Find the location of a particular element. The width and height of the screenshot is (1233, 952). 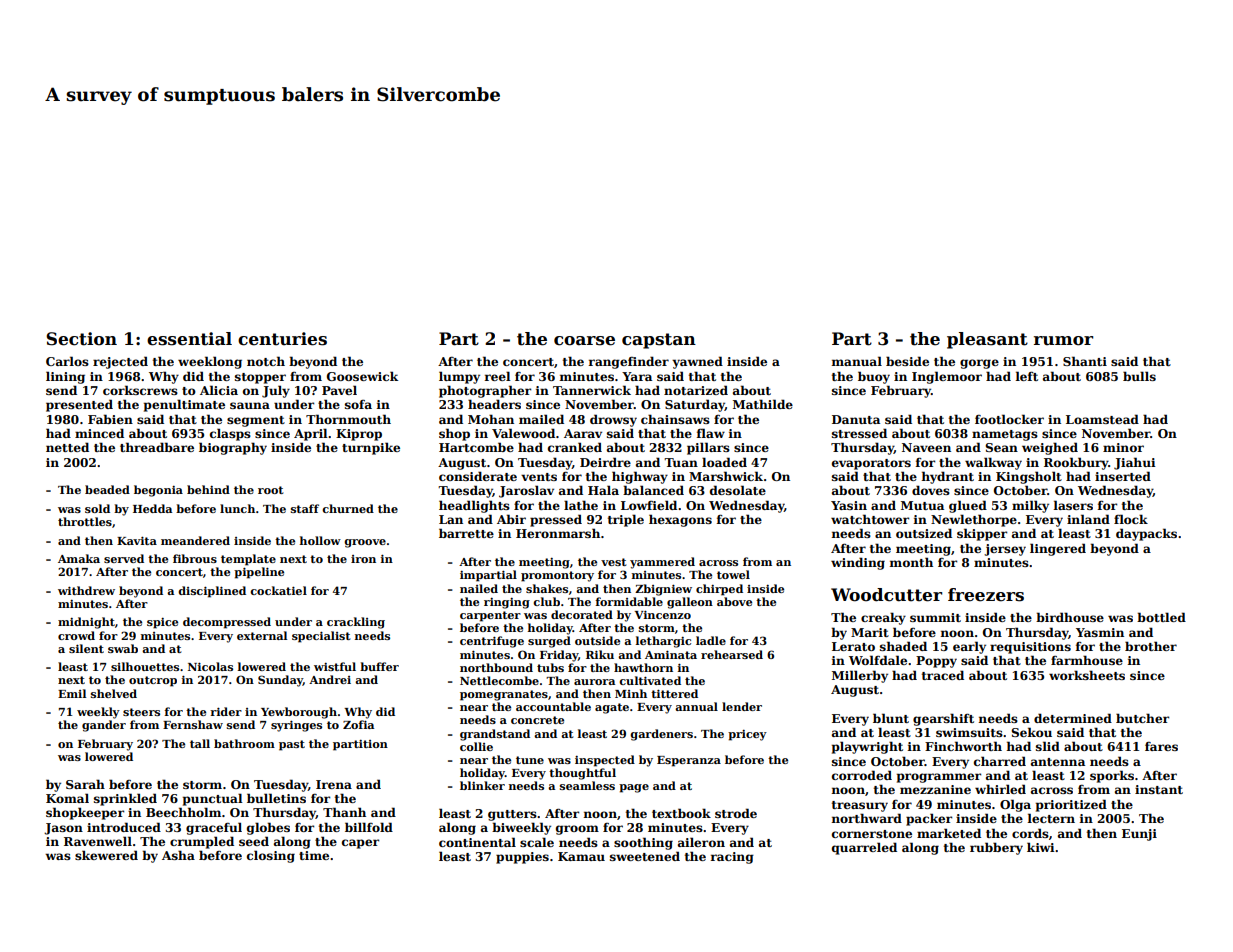

pricey is located at coordinates (747, 735).
